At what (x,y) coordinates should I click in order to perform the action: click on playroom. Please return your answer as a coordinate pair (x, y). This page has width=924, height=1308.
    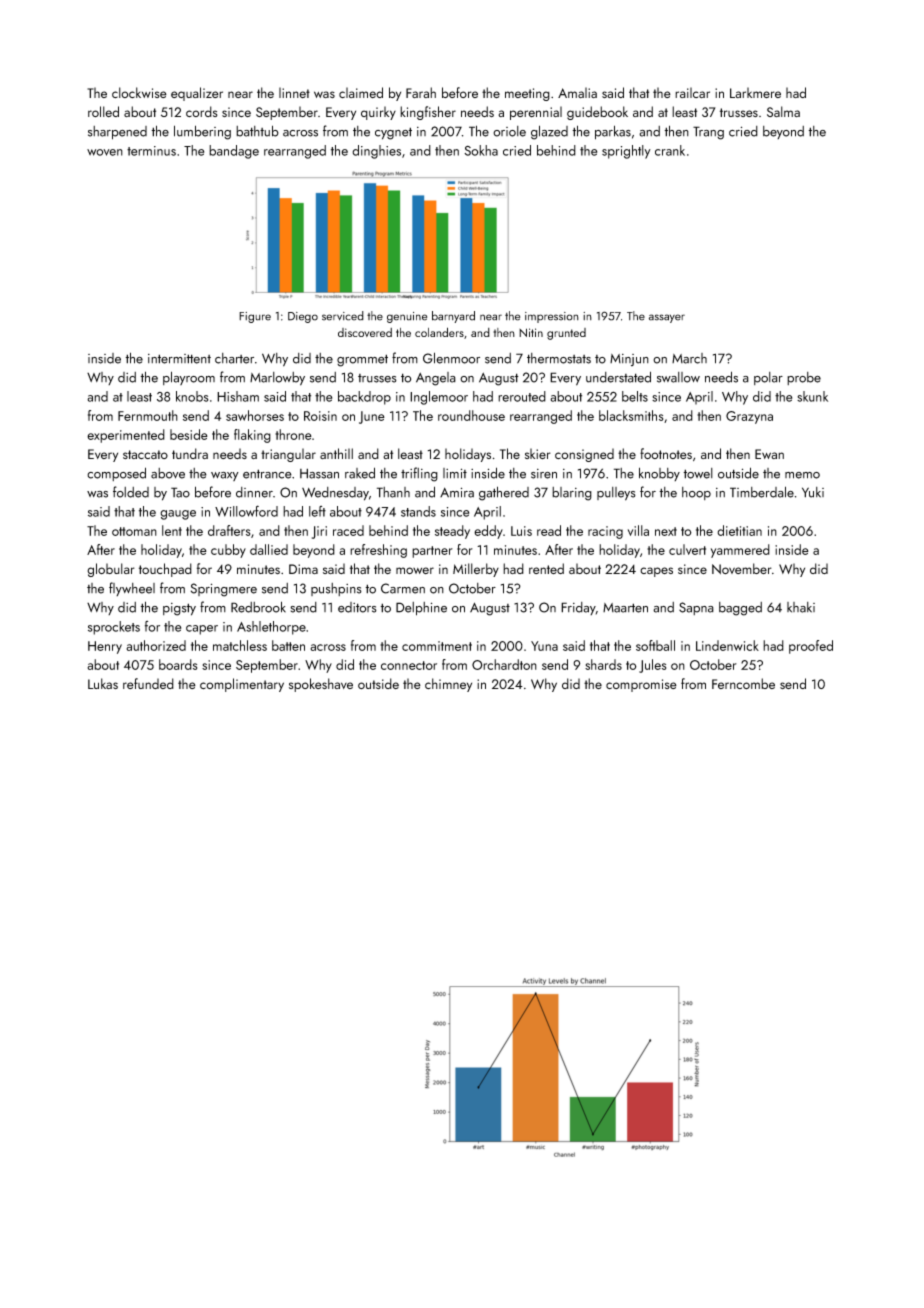
    Looking at the image, I should click on (189, 378).
